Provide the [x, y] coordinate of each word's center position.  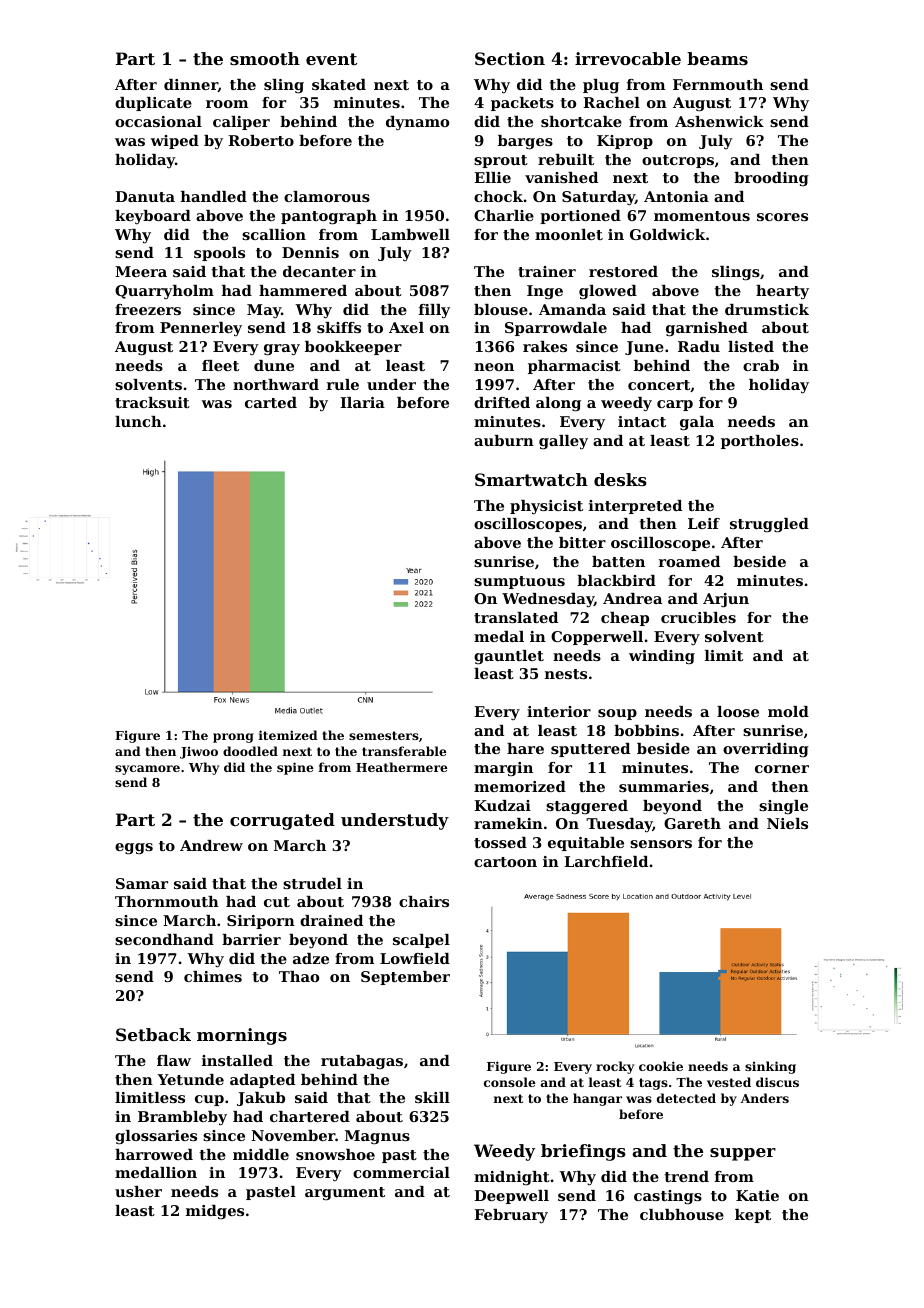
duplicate [153, 104]
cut [277, 902]
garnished [707, 329]
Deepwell [511, 1197]
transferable [404, 751]
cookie [661, 1066]
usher [138, 1191]
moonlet [569, 234]
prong [233, 738]
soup [617, 714]
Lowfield [415, 958]
